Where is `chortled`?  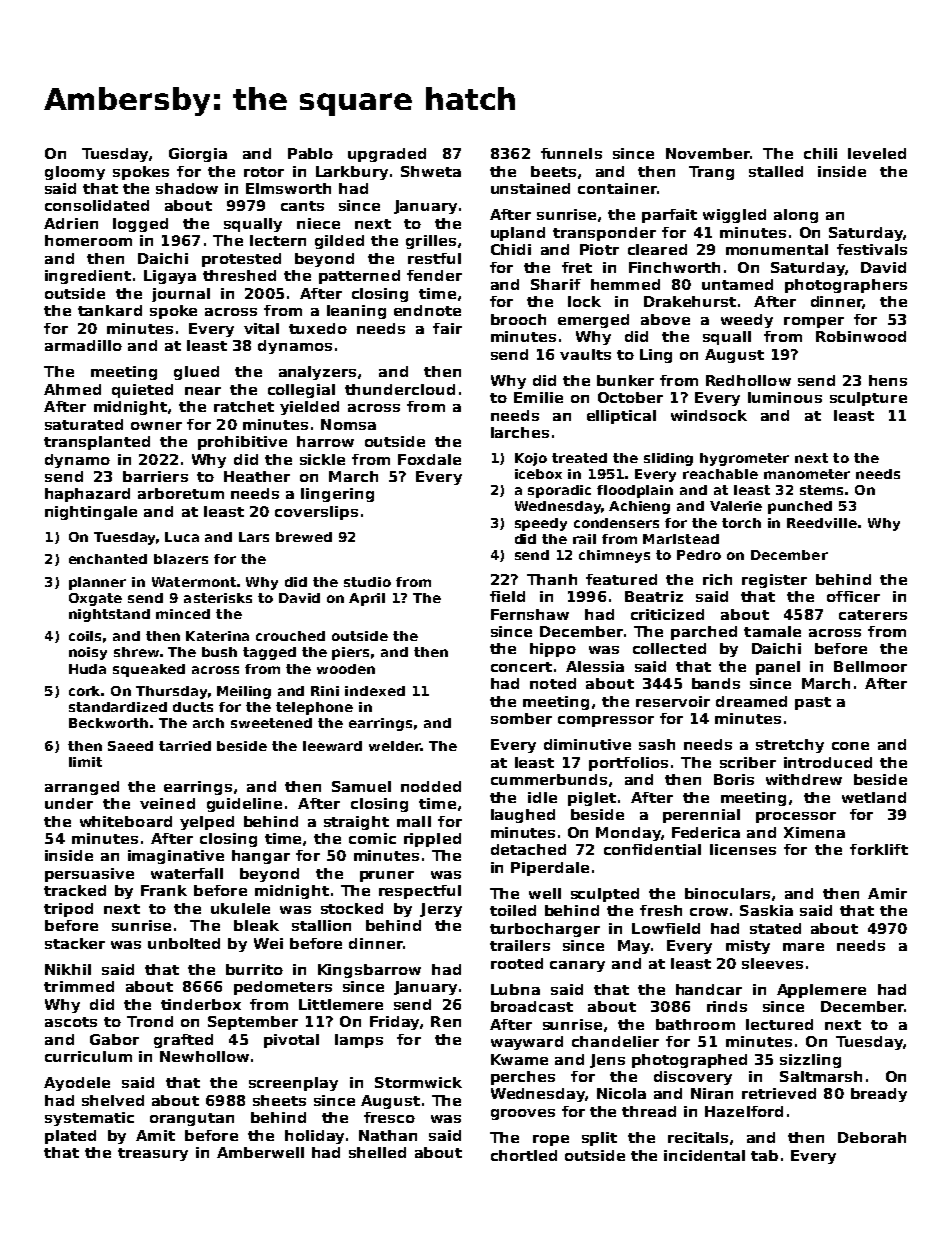 chortled is located at coordinates (524, 1155).
